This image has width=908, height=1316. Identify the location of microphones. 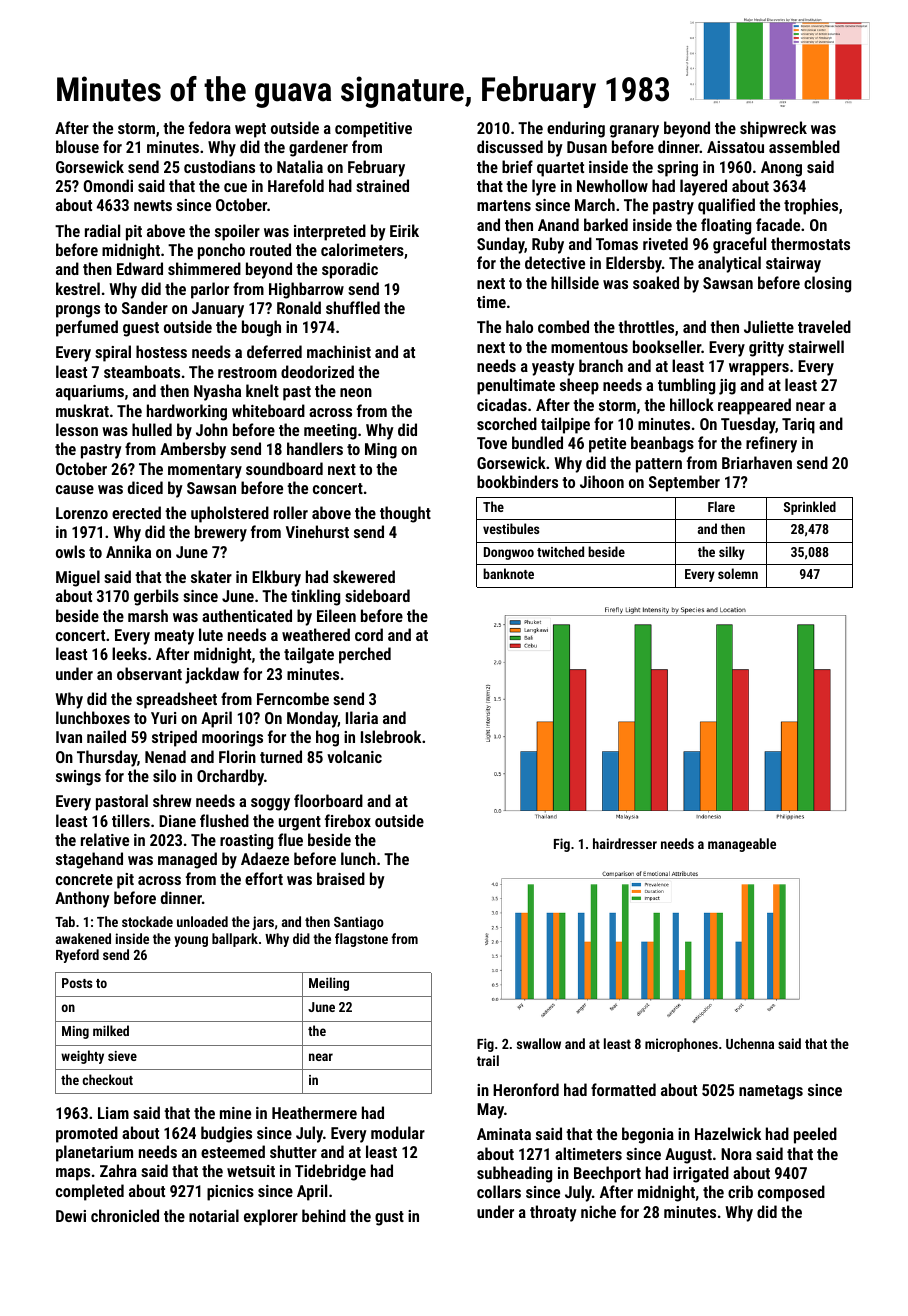
(681, 1045).
